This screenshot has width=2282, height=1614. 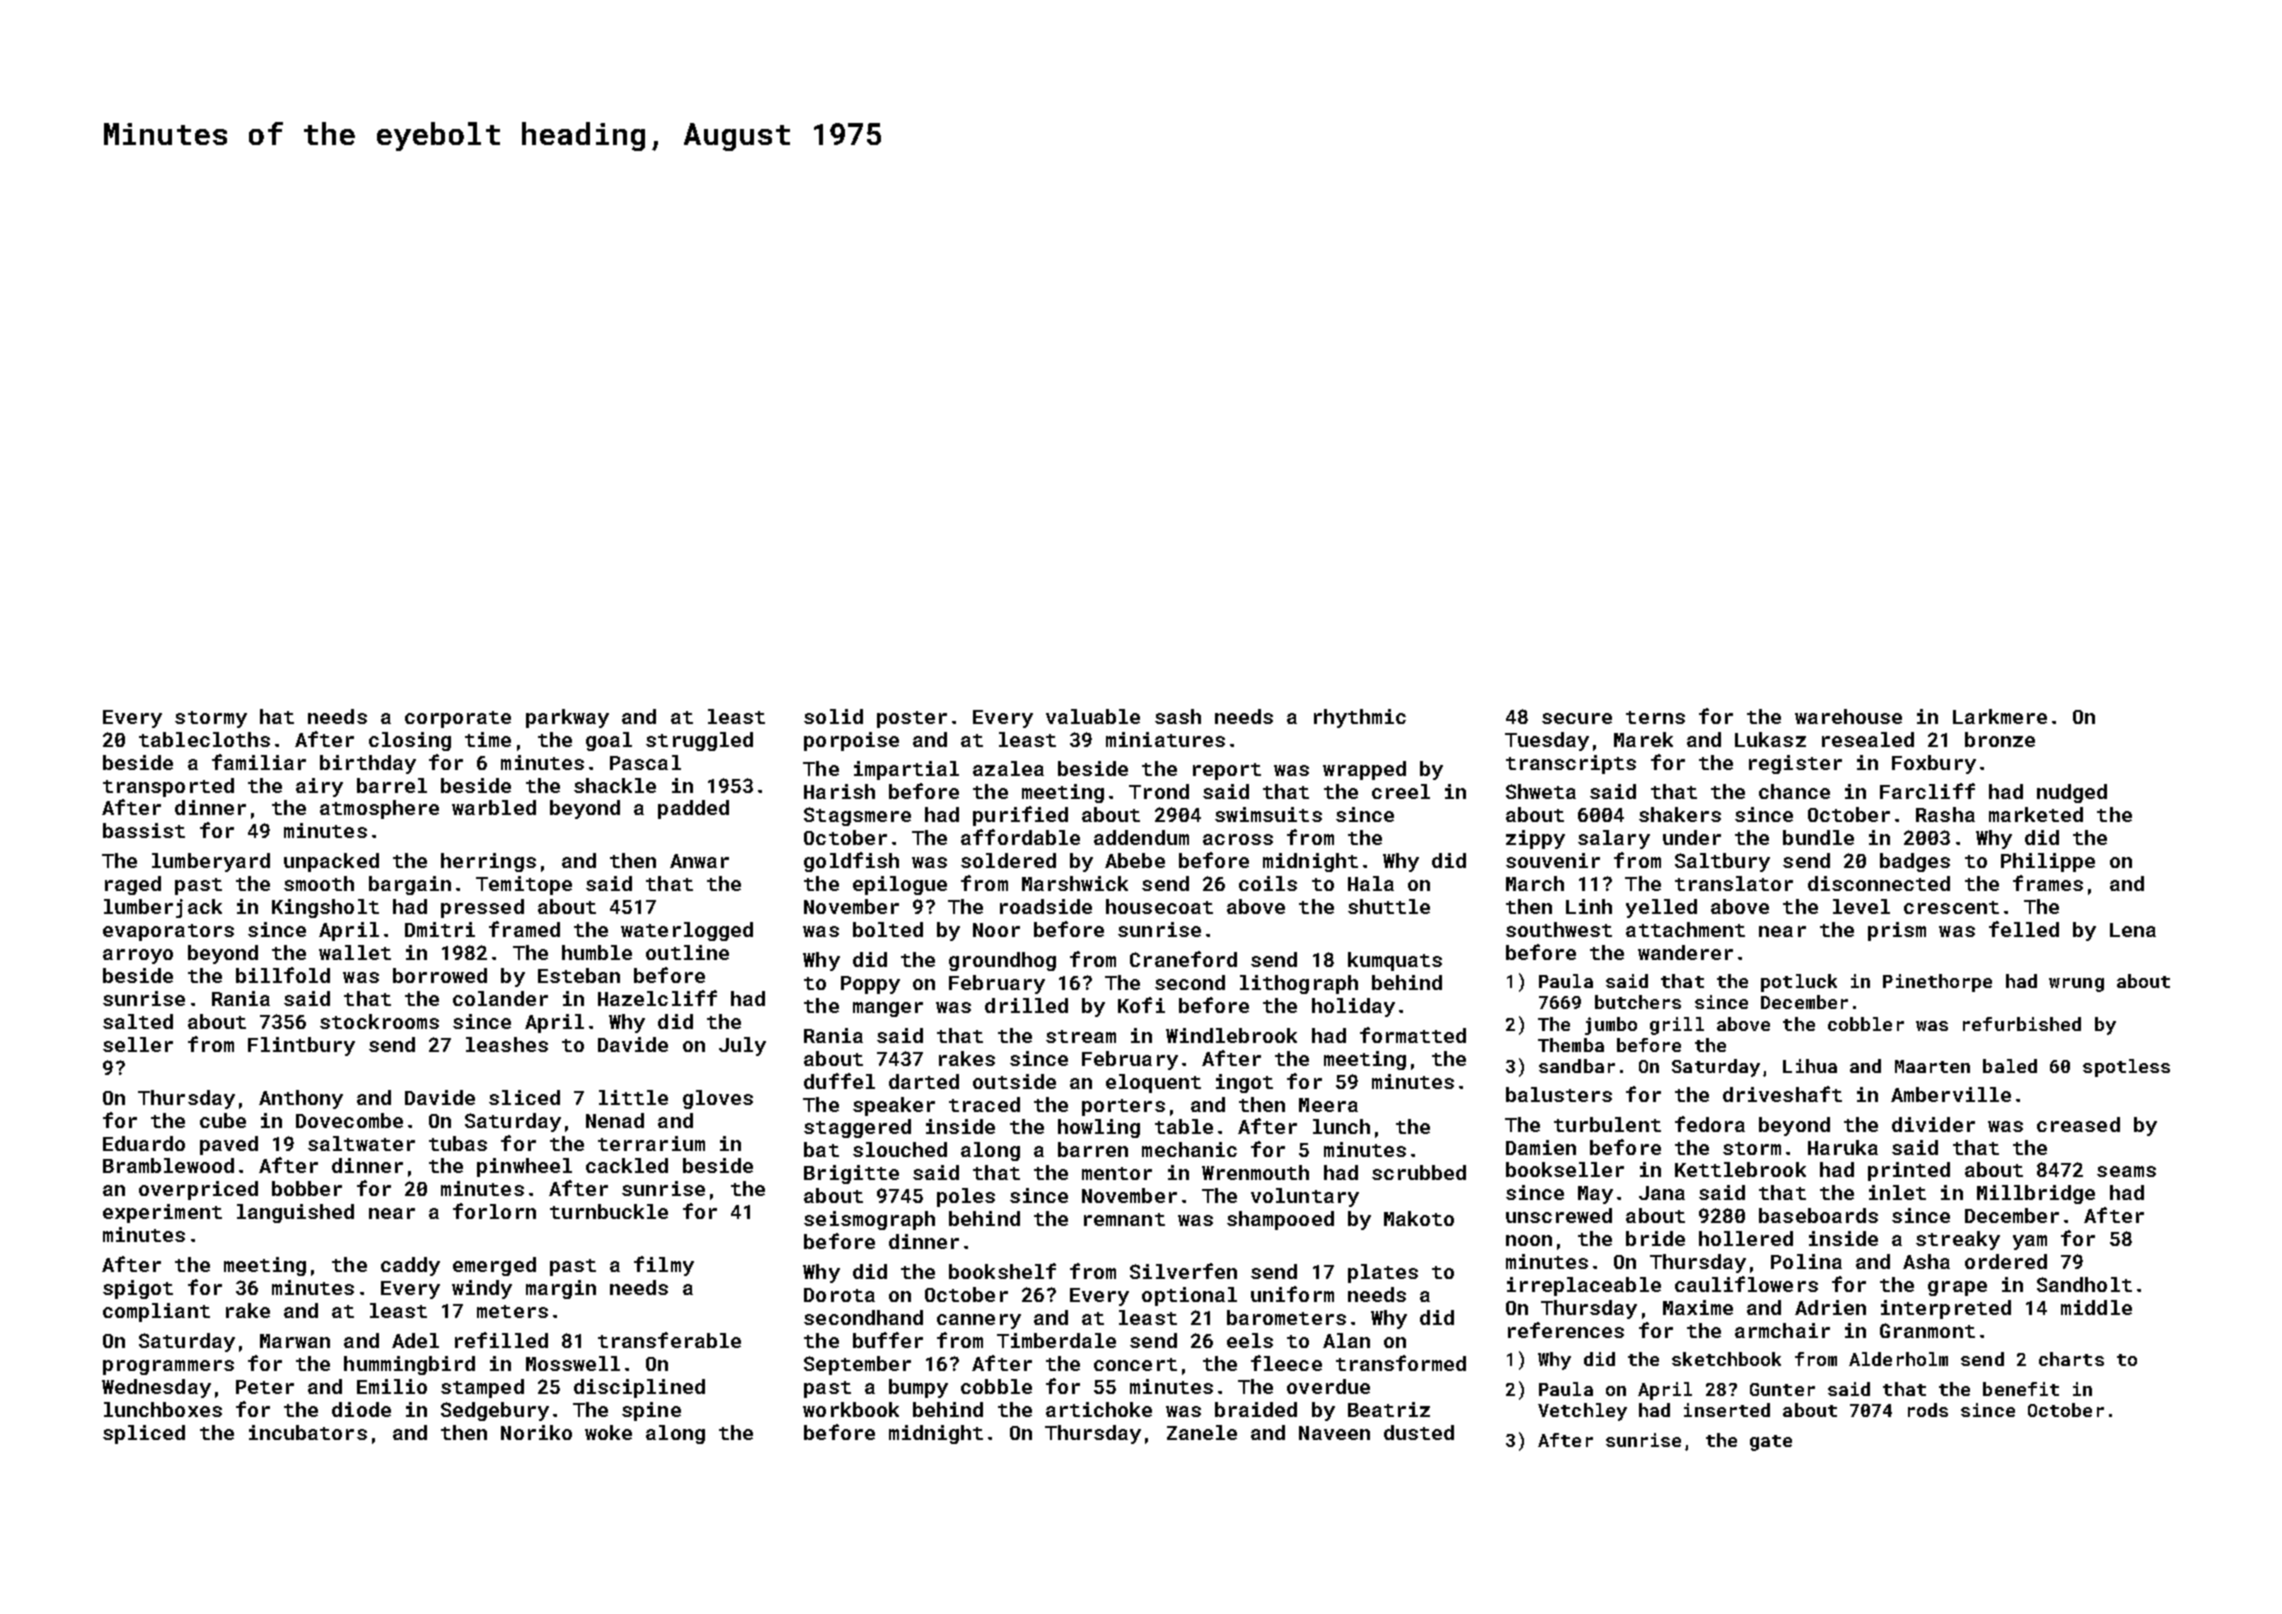 What do you see at coordinates (1183, 1271) in the screenshot?
I see `Silverfen` at bounding box center [1183, 1271].
